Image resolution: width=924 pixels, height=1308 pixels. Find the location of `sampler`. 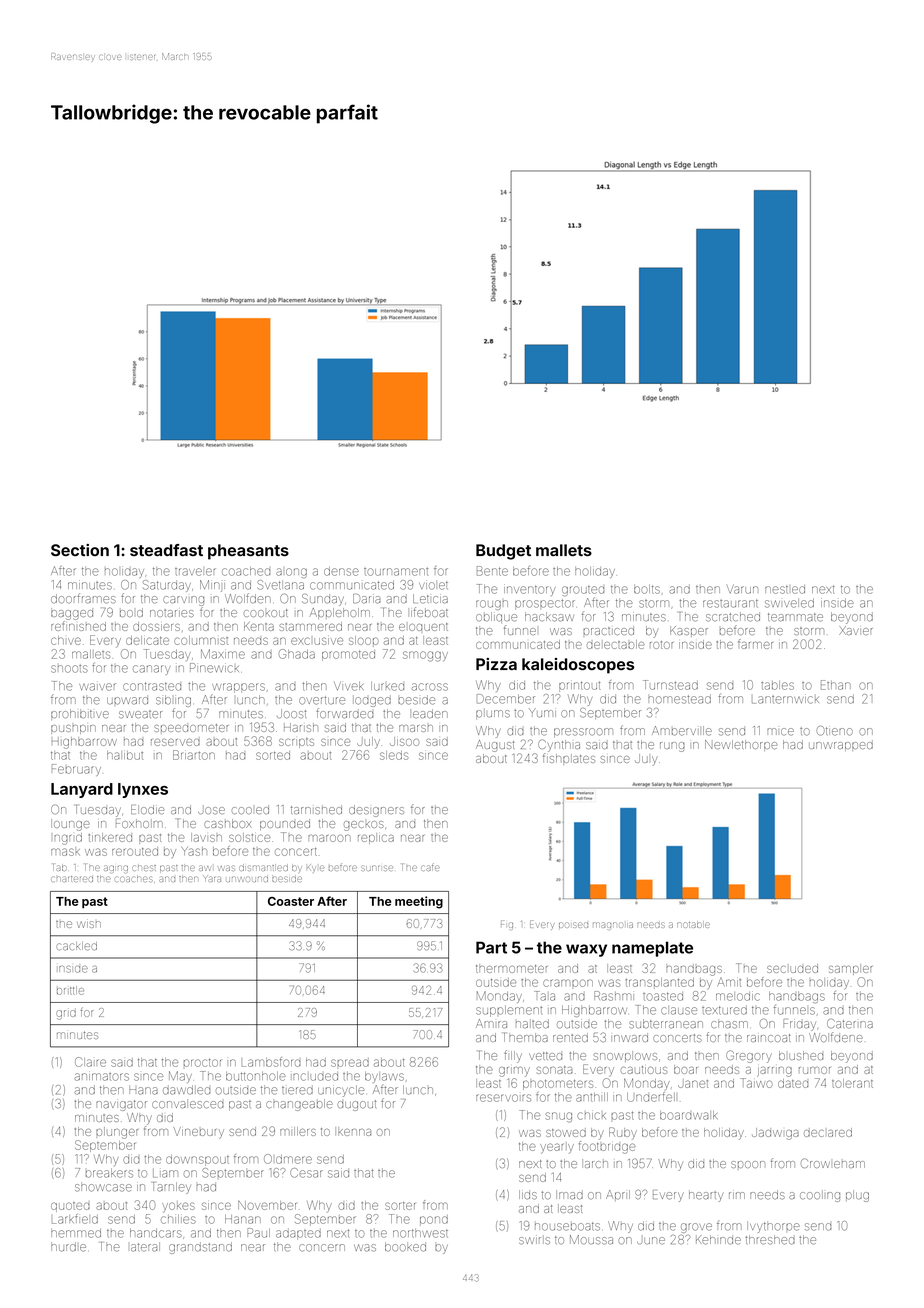

sampler is located at coordinates (850, 969).
